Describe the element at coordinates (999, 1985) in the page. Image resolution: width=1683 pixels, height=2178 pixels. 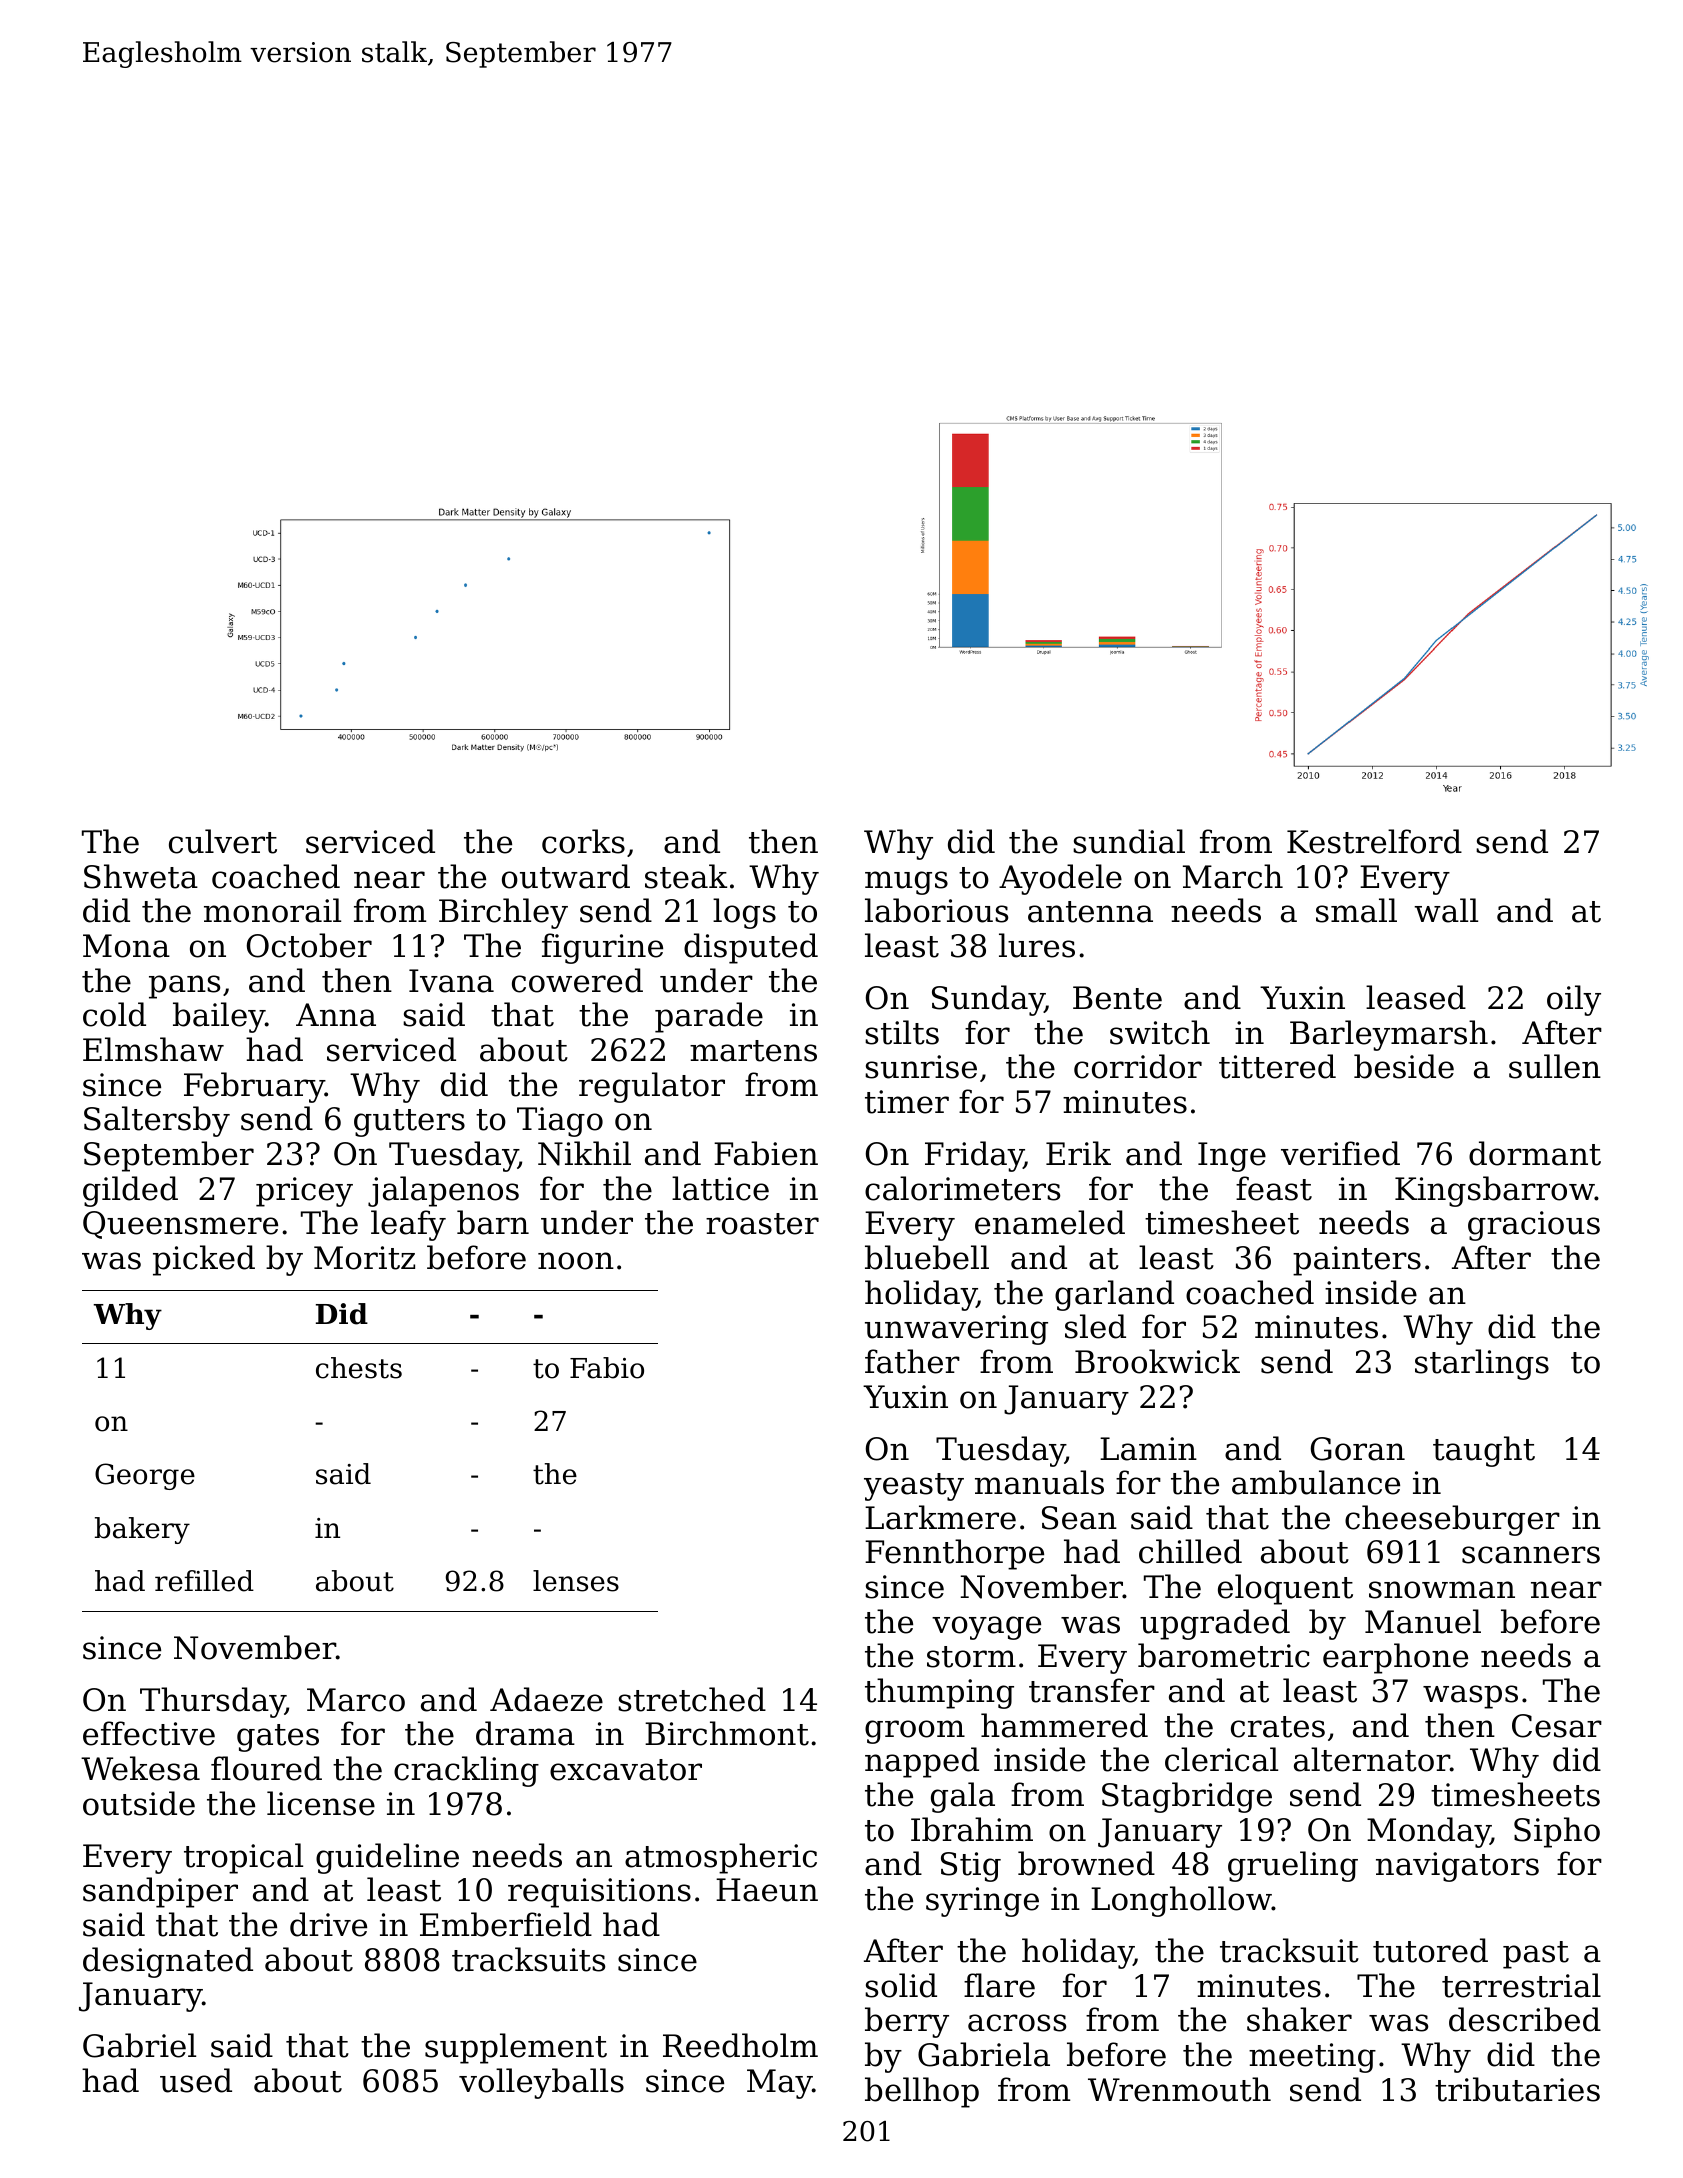
I see `flare` at that location.
